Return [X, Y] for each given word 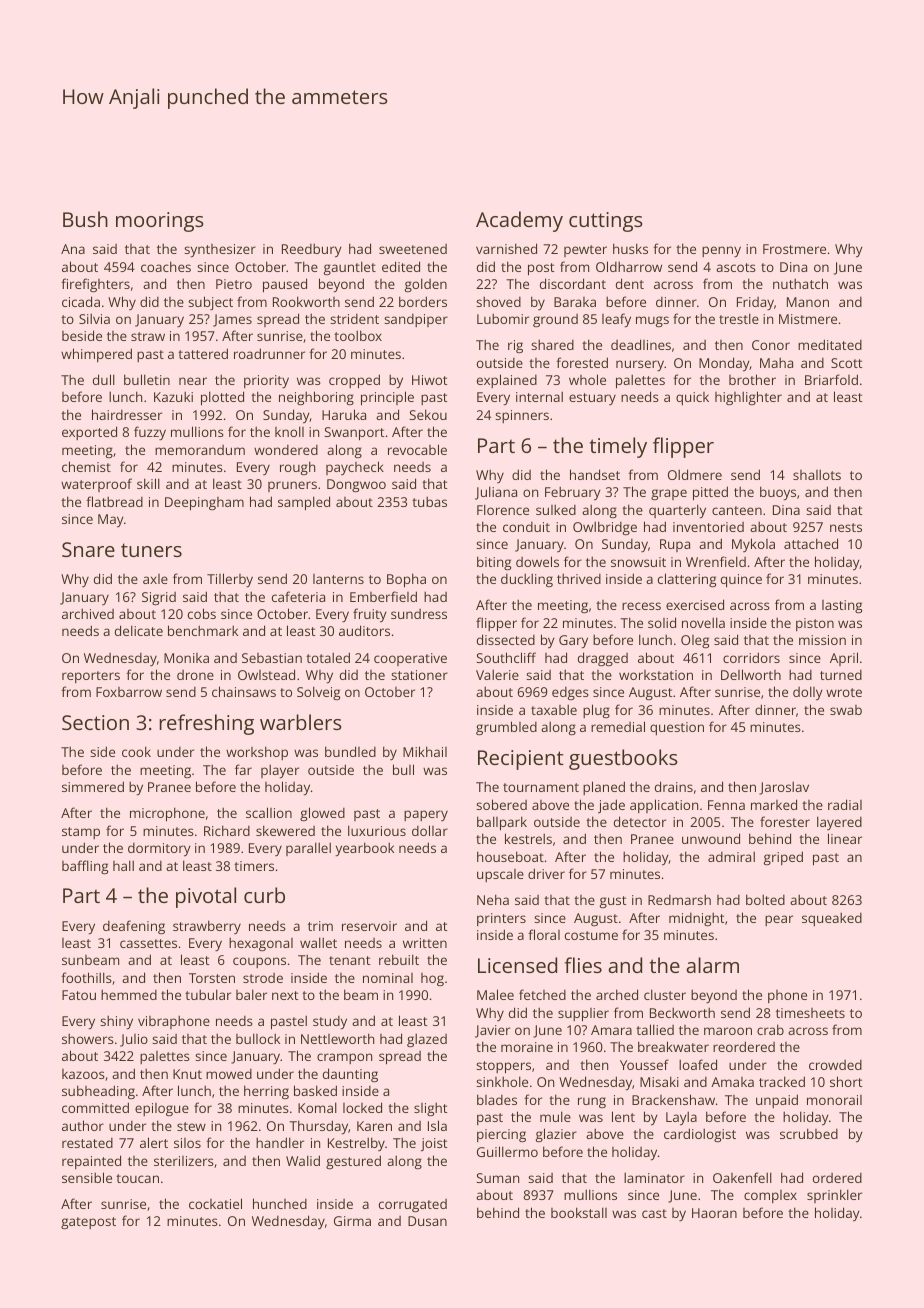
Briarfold [831, 379]
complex [770, 1196]
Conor [771, 345]
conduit [526, 527]
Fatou [79, 995]
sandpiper [416, 320]
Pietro [234, 284]
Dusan [427, 1221]
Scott [846, 363]
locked [362, 1107]
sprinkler [834, 1196]
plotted [222, 398]
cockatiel [215, 1203]
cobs [202, 613]
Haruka [344, 414]
